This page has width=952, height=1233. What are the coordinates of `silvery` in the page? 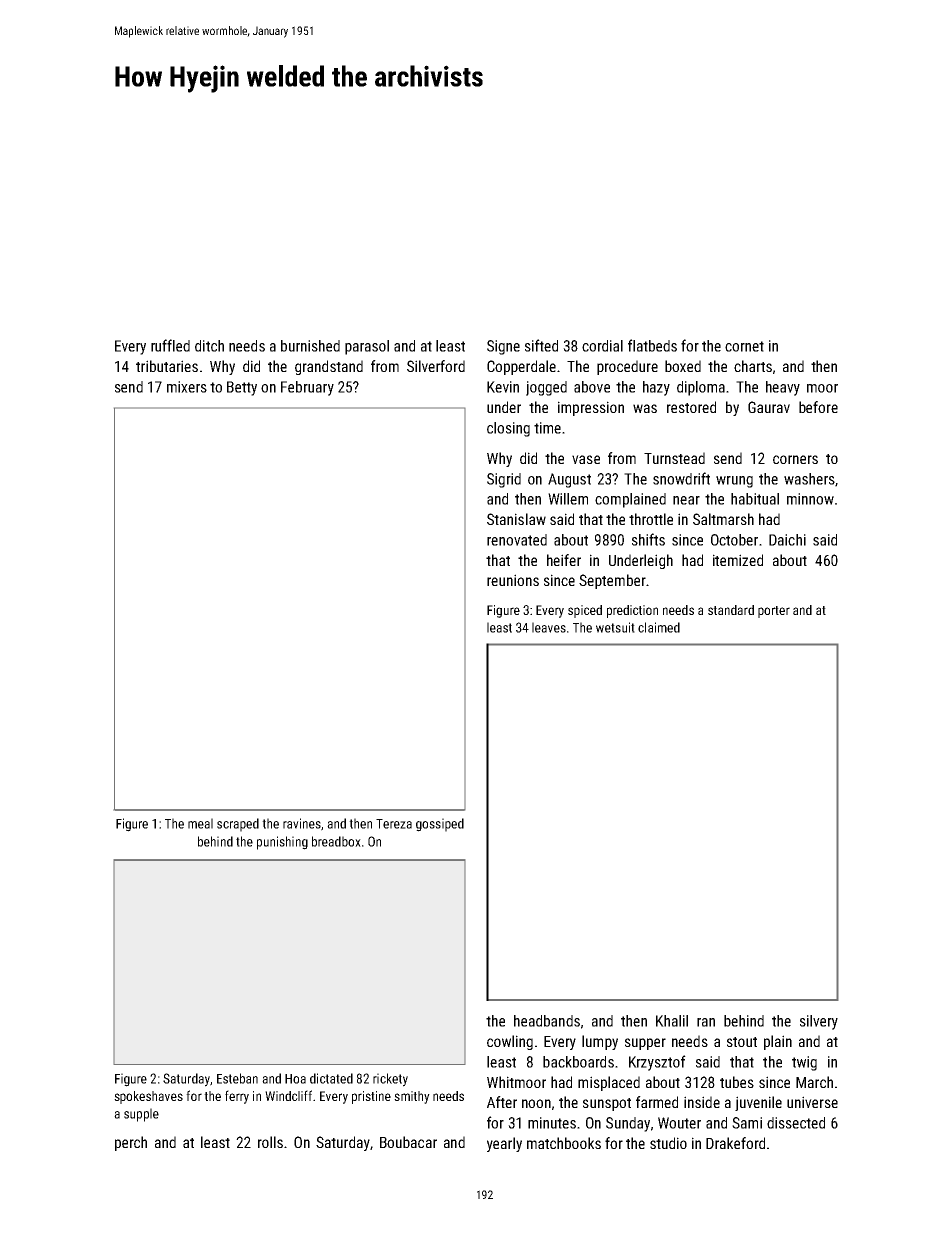 It's located at (819, 1022).
